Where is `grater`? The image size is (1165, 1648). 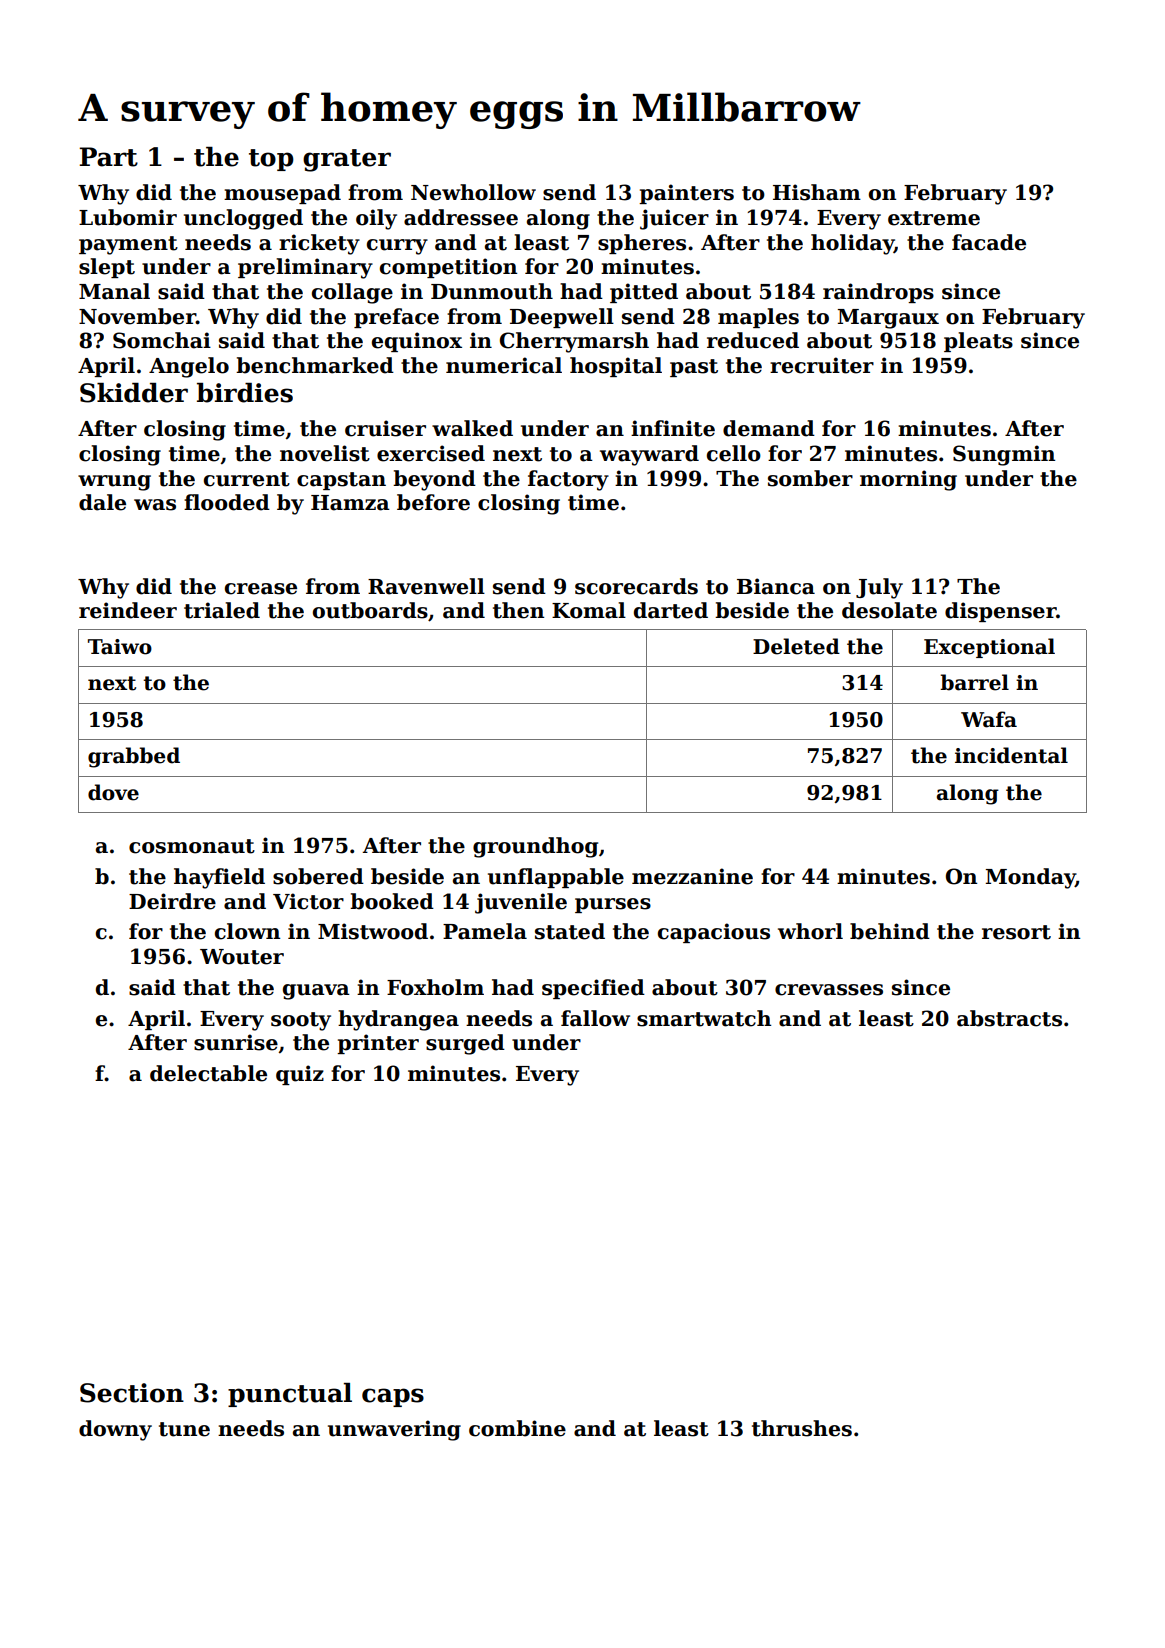 grater is located at coordinates (347, 160).
